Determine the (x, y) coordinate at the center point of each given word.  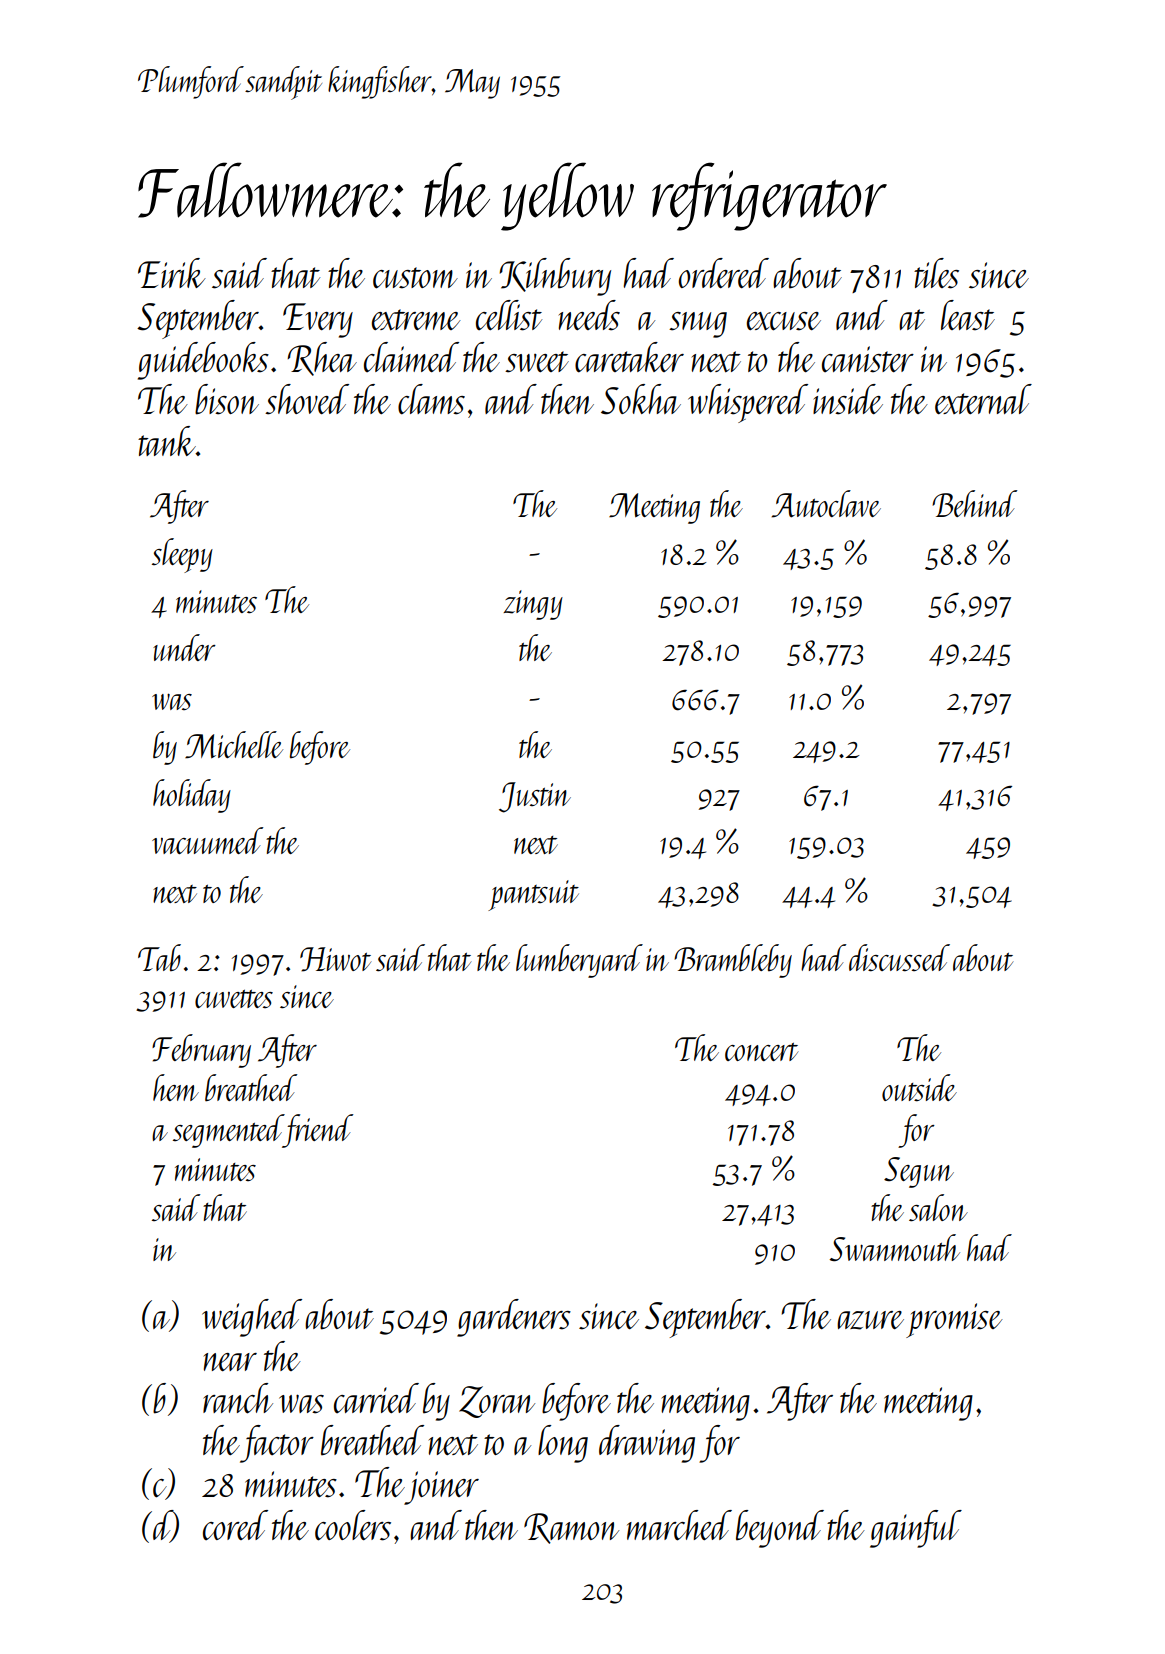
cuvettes (234, 999)
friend (318, 1131)
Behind (974, 503)
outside (919, 1087)
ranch (238, 1398)
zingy (533, 605)
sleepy (182, 555)
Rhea (322, 359)
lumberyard (579, 961)
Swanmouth (895, 1248)
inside (848, 399)
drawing (647, 1444)
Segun (919, 1172)
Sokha (641, 399)
